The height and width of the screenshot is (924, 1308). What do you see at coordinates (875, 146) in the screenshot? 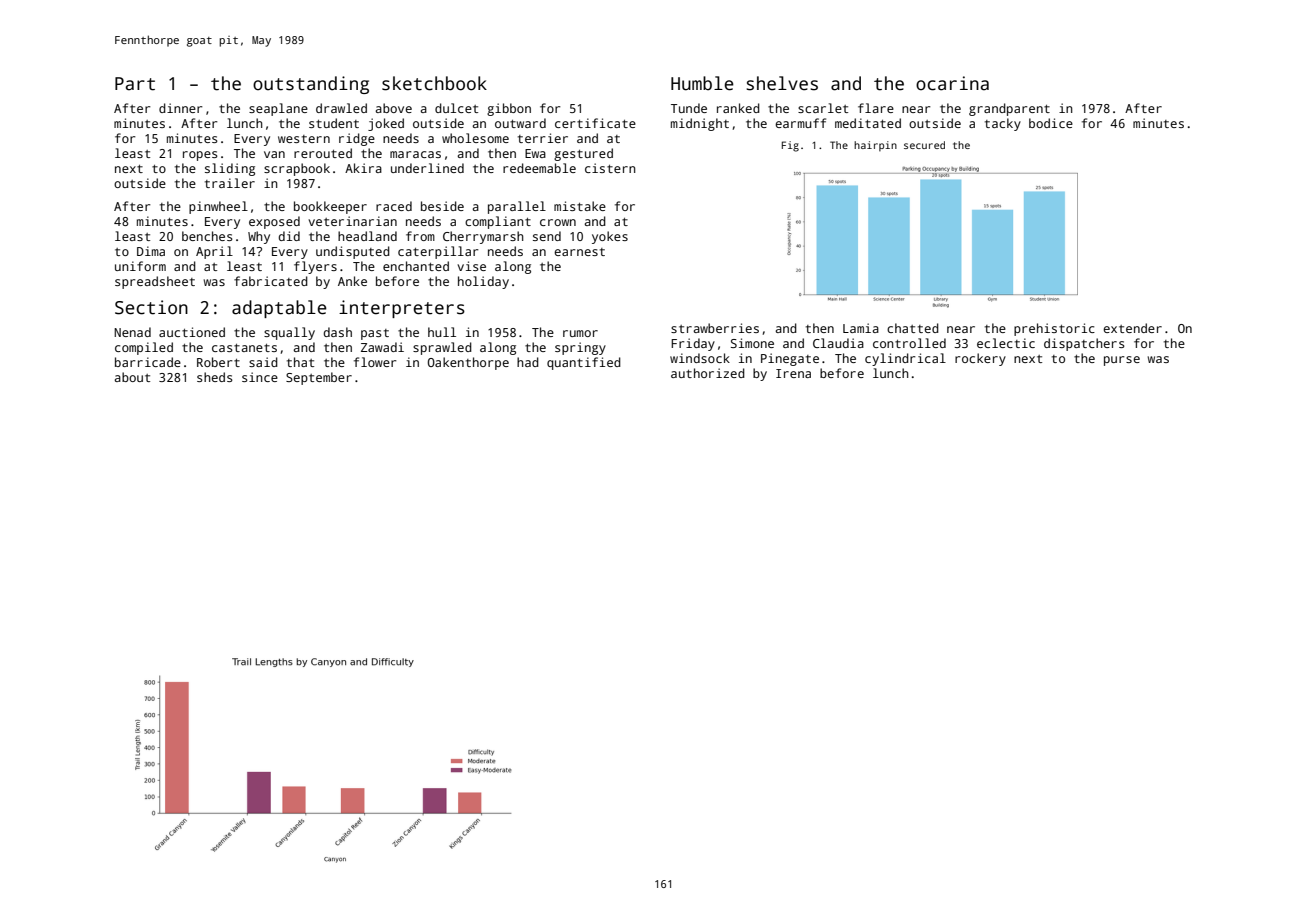
I see `hairpin` at bounding box center [875, 146].
